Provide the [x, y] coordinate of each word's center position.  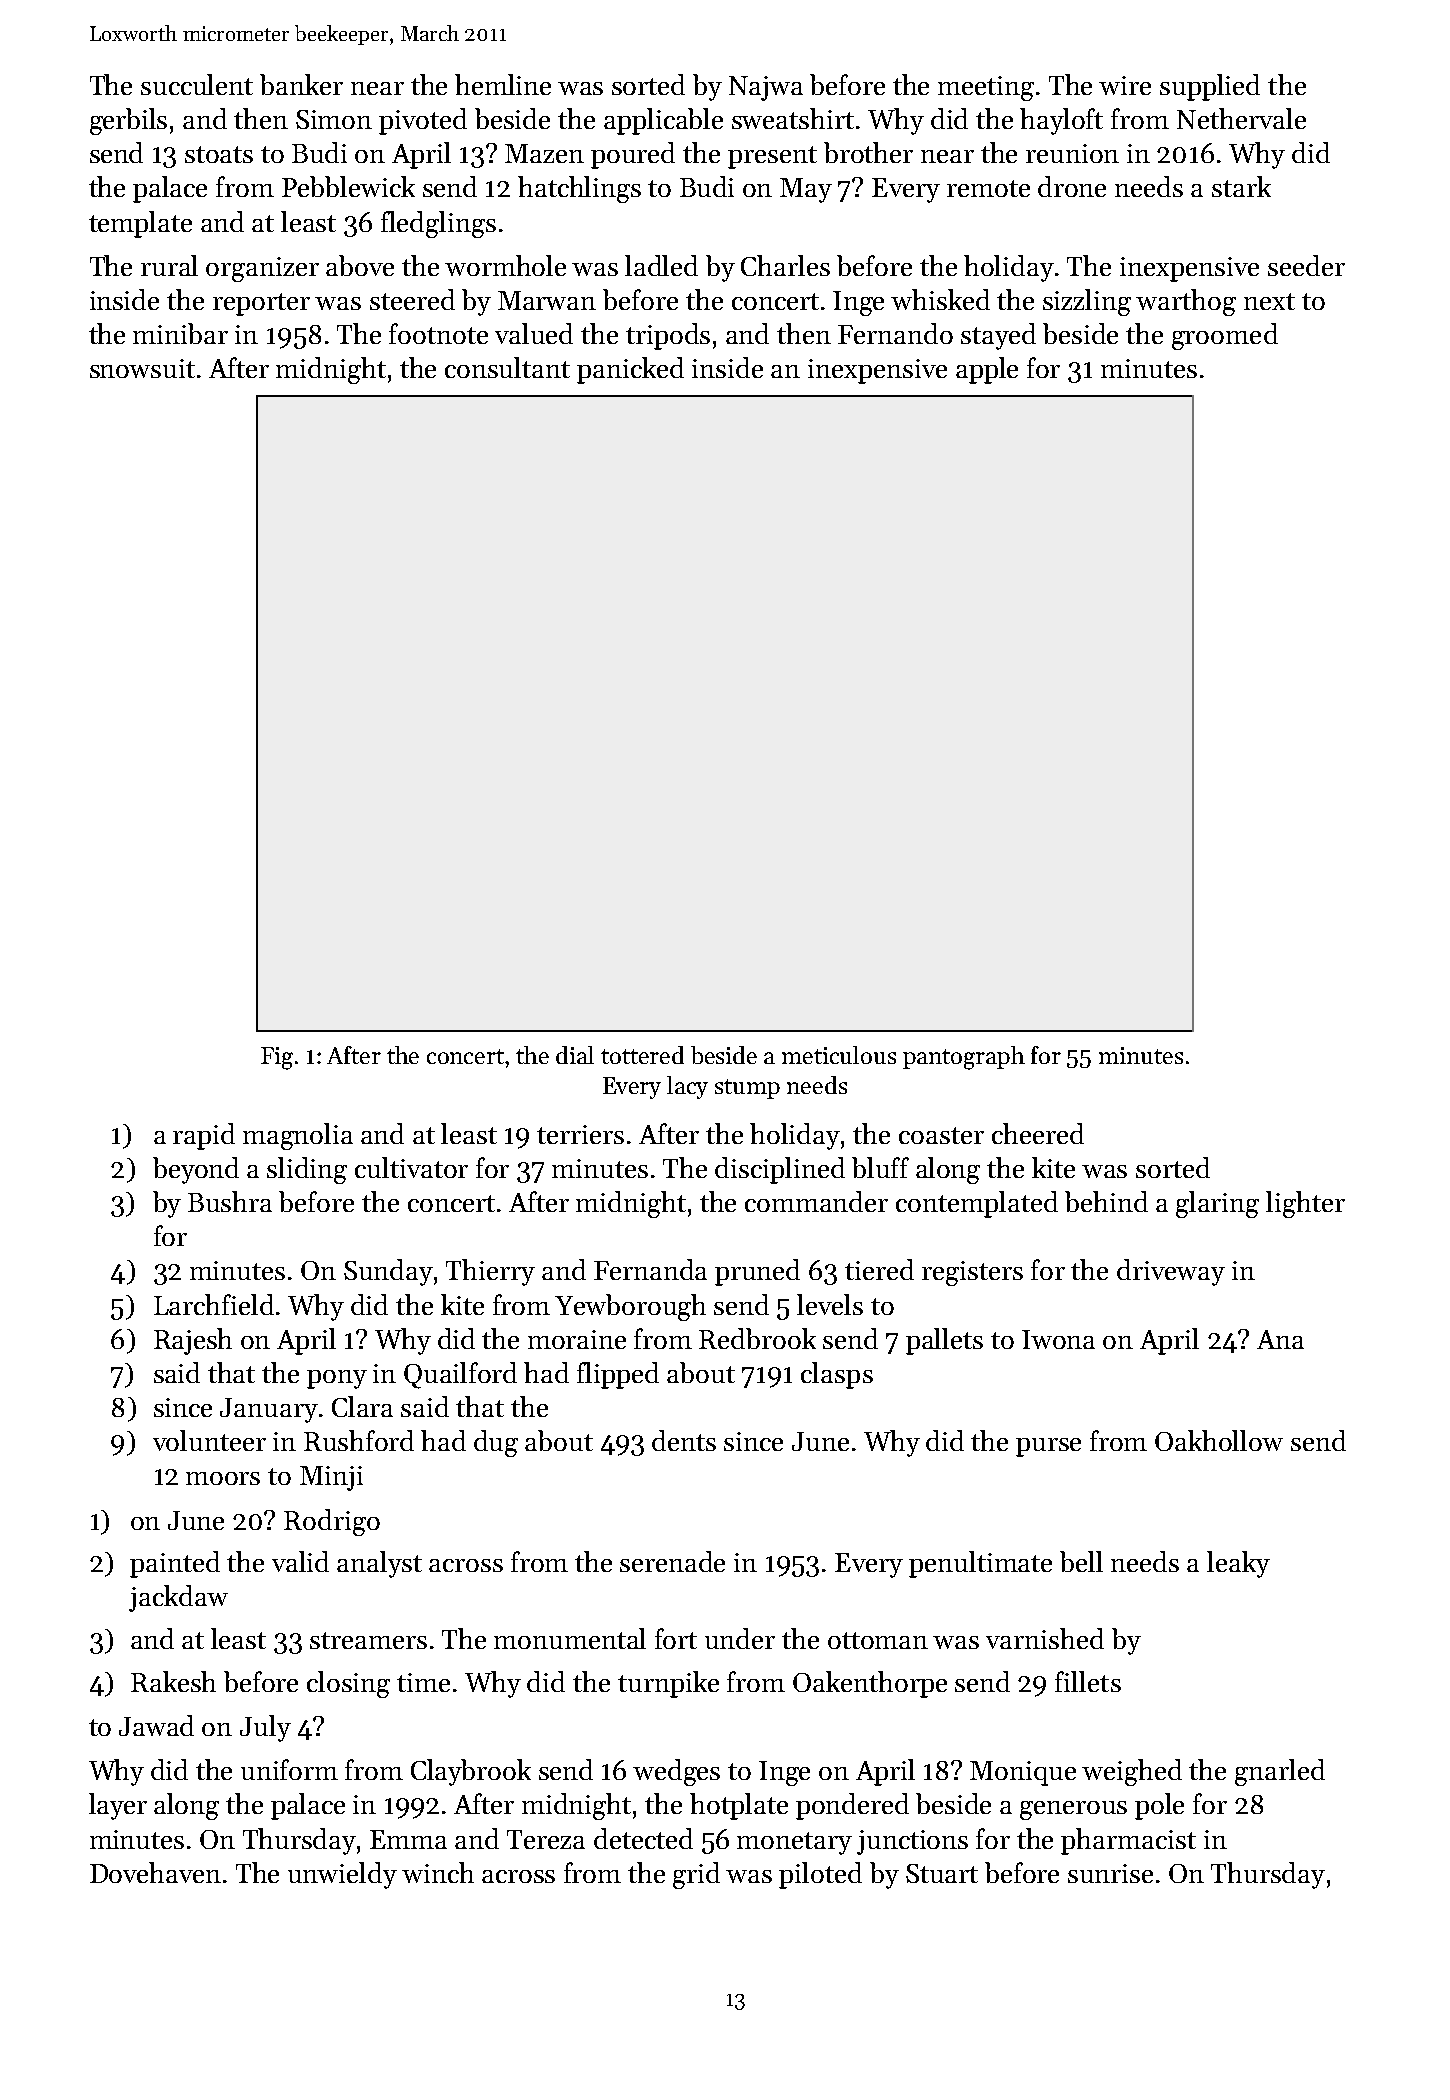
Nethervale [1241, 118]
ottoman [878, 1640]
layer [118, 1806]
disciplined [780, 1170]
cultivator [411, 1167]
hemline [503, 84]
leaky [1238, 1564]
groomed [1225, 336]
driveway [1171, 1272]
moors [223, 1478]
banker [301, 84]
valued [534, 333]
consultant [507, 367]
